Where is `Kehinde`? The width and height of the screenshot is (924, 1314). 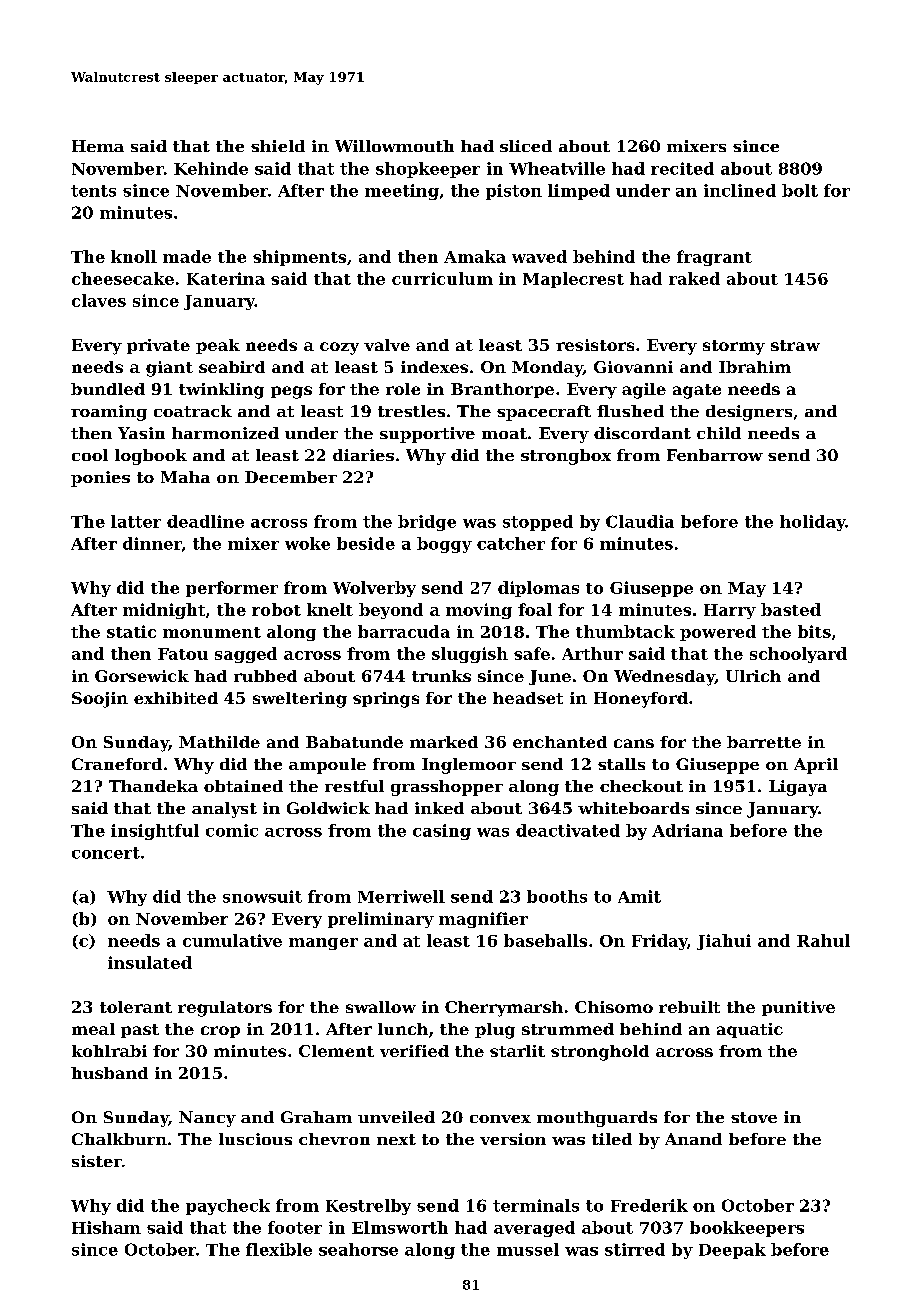
Kehinde is located at coordinates (211, 168).
